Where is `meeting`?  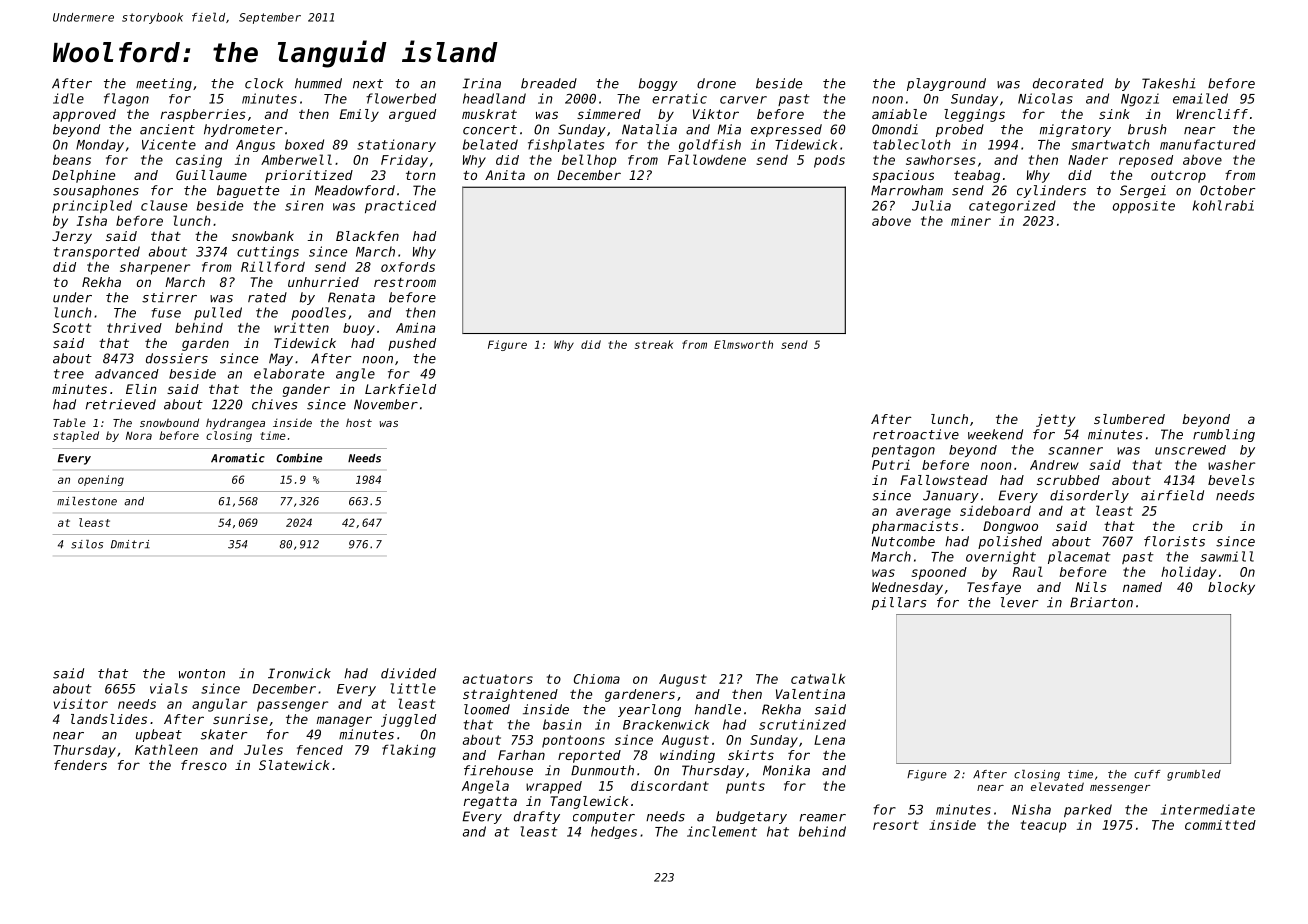 meeting is located at coordinates (164, 84).
